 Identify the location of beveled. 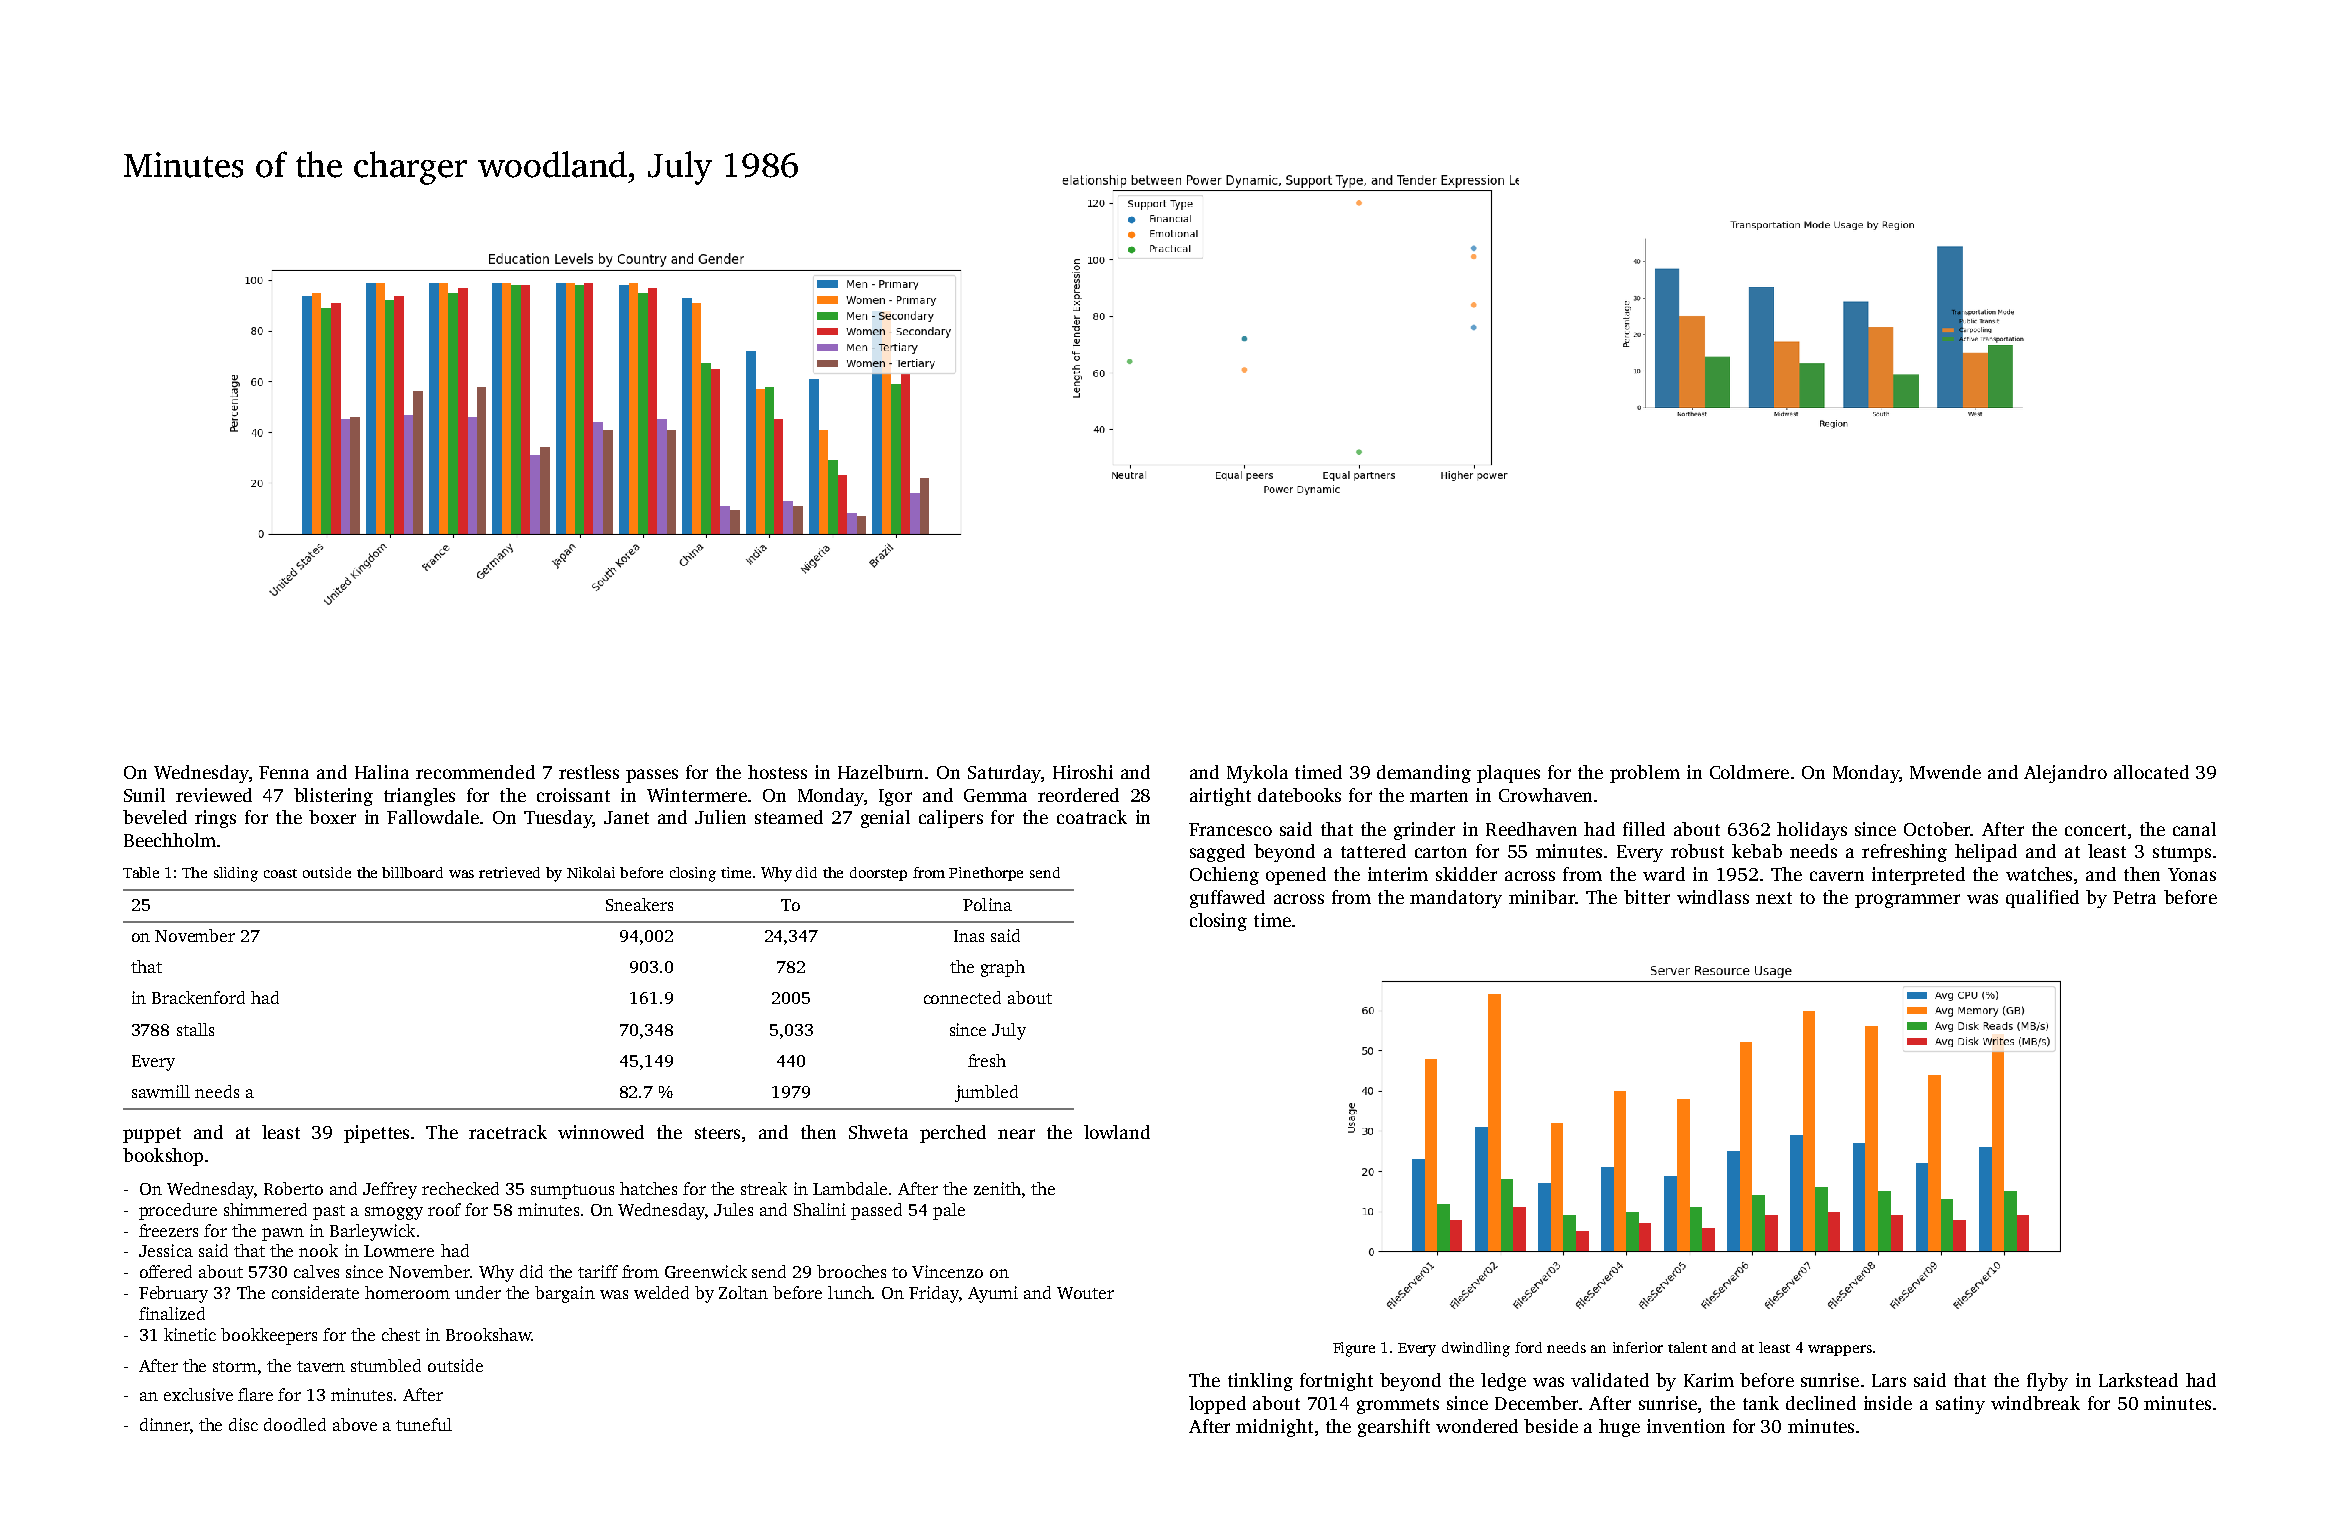
(155, 817).
